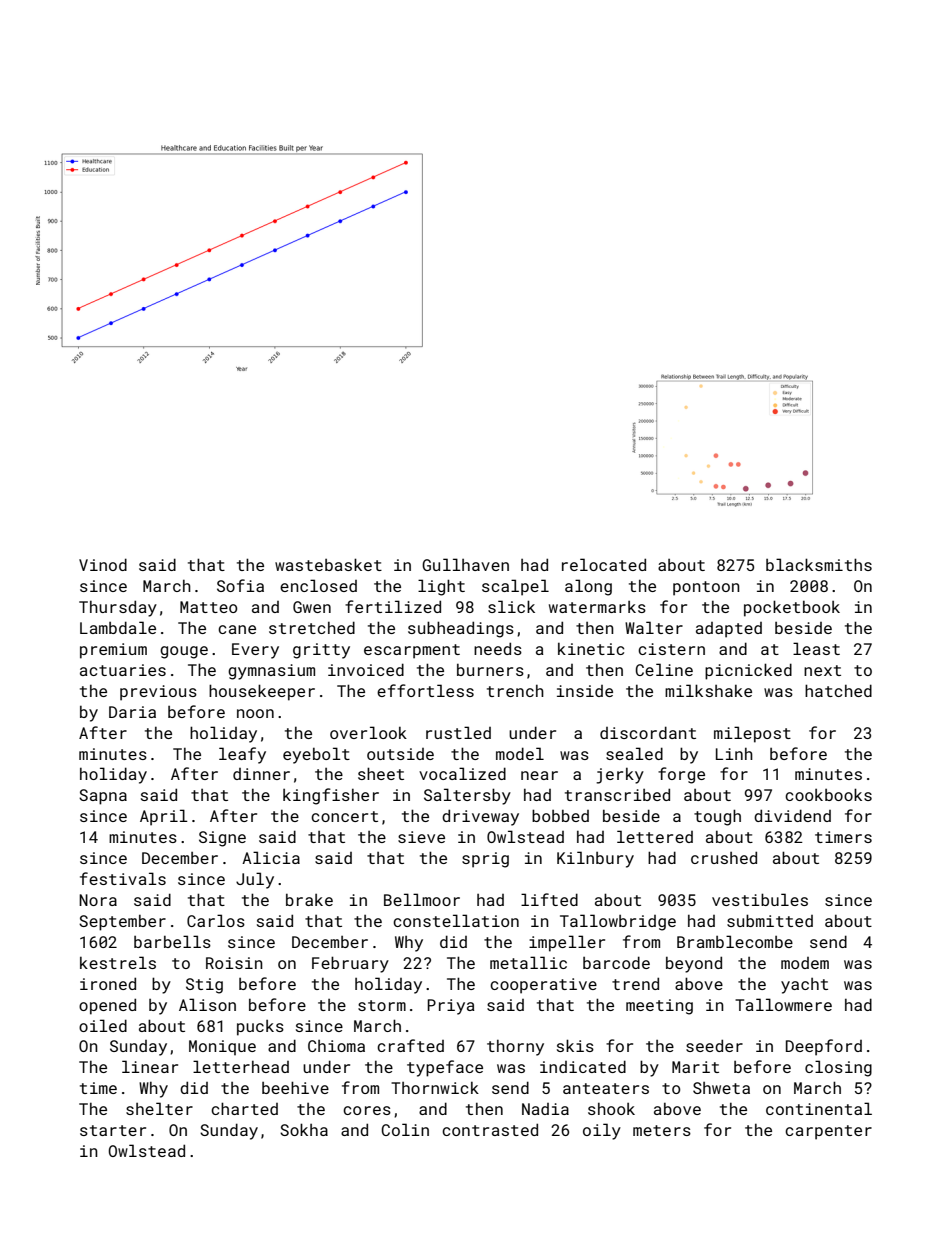 The image size is (952, 1233). I want to click on Vinod, so click(103, 564).
